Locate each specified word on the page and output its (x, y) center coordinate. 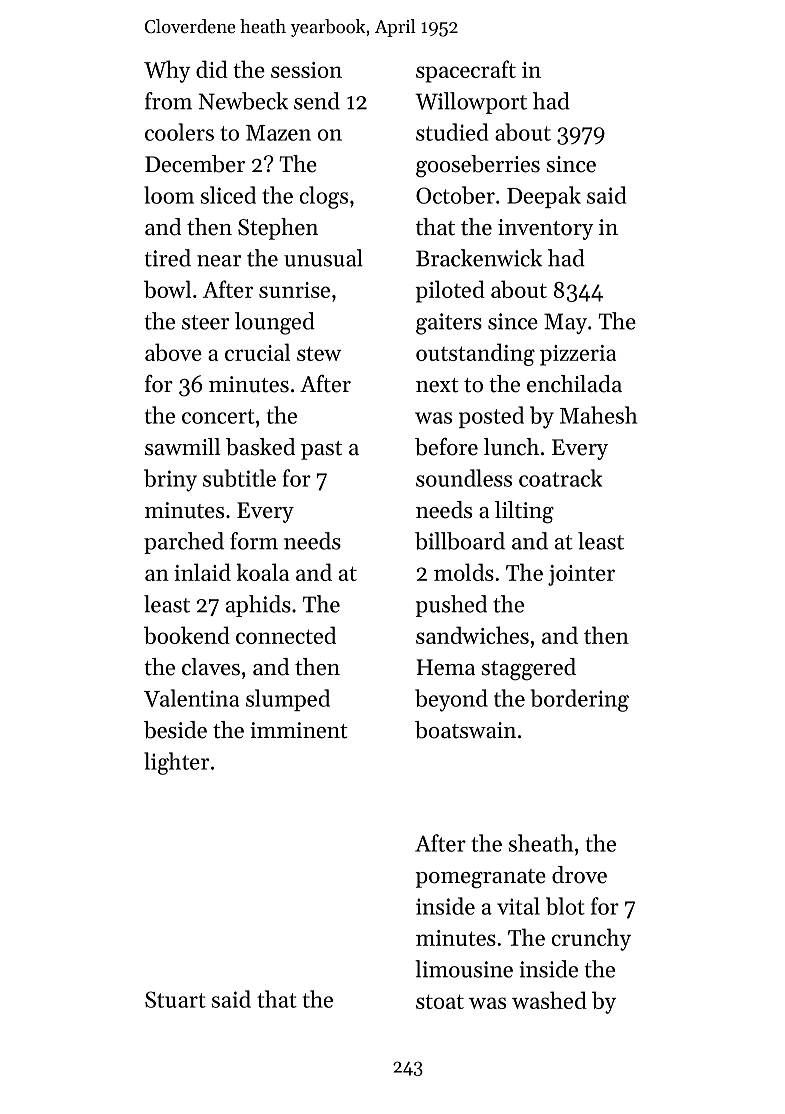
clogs (324, 197)
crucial (257, 352)
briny (170, 480)
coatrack (560, 478)
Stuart (175, 999)
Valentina (191, 698)
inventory (546, 229)
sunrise (294, 290)
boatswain (465, 730)
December (195, 164)
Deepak (544, 197)
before (446, 447)
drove (579, 875)
